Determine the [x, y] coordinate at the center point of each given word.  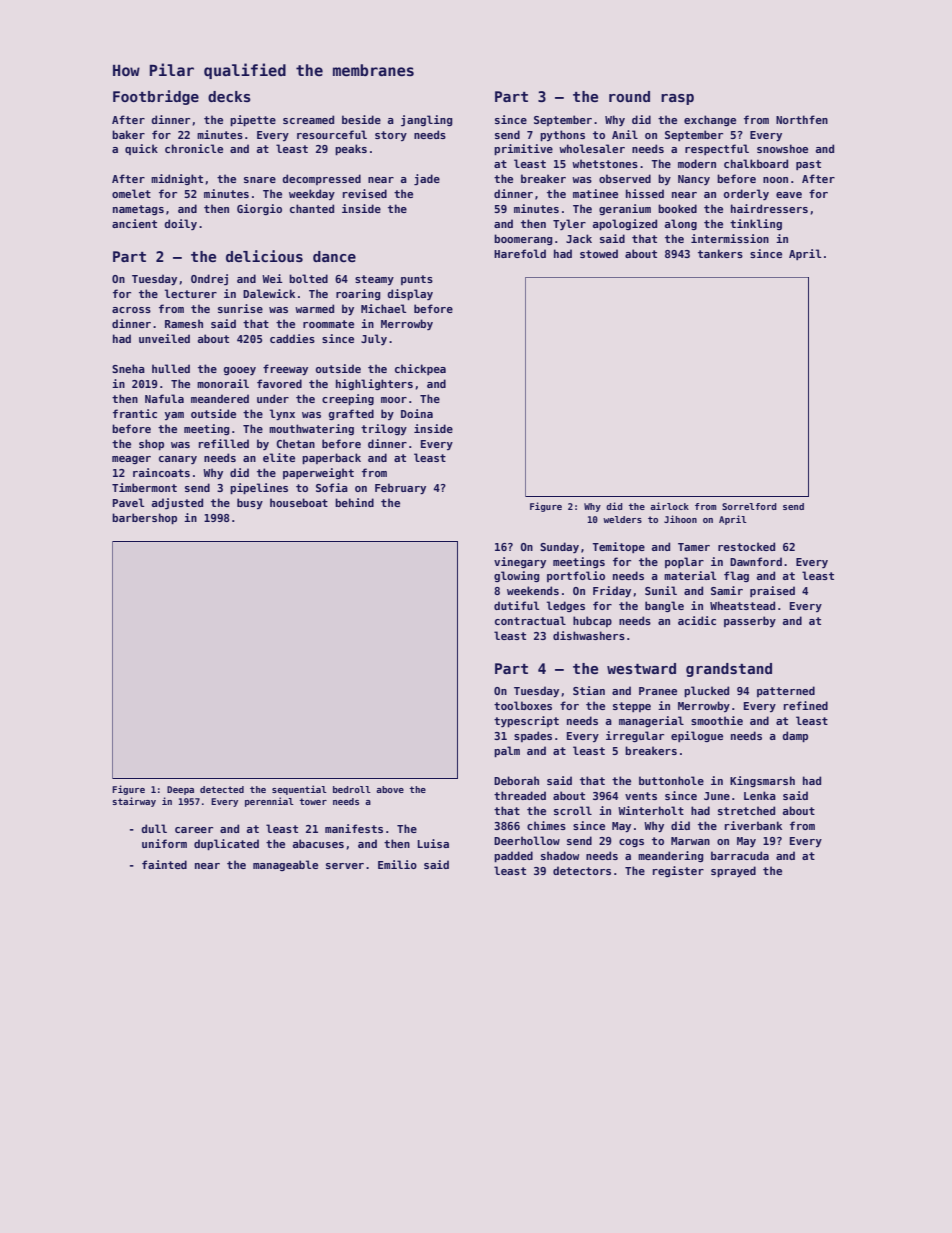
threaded [520, 795]
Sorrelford [749, 506]
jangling [427, 120]
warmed [314, 308]
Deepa [180, 790]
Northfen [802, 119]
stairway [134, 802]
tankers [720, 253]
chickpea [420, 369]
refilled [224, 443]
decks [229, 96]
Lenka [760, 795]
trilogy [384, 429]
